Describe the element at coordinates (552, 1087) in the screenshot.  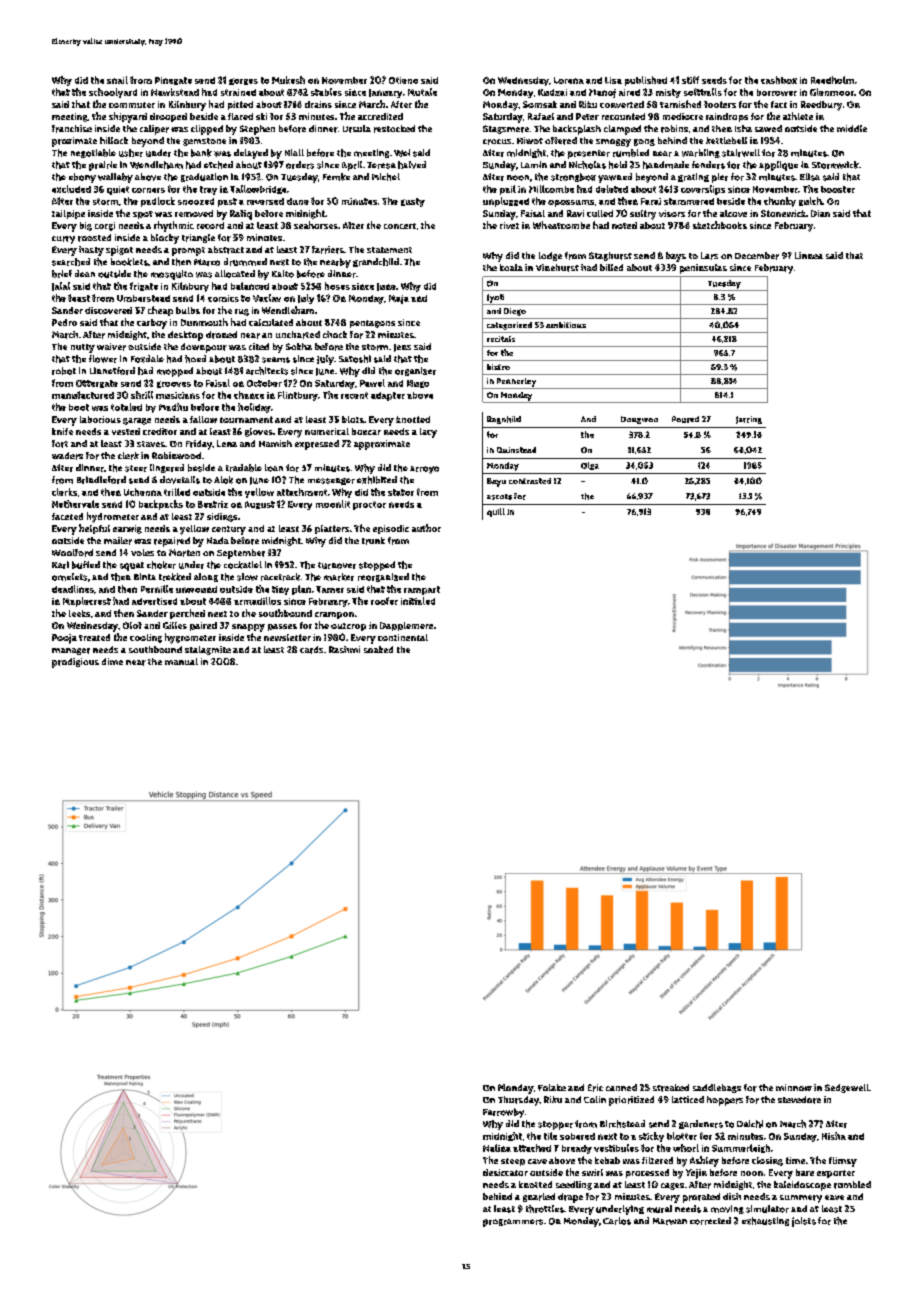
I see `Folake` at that location.
